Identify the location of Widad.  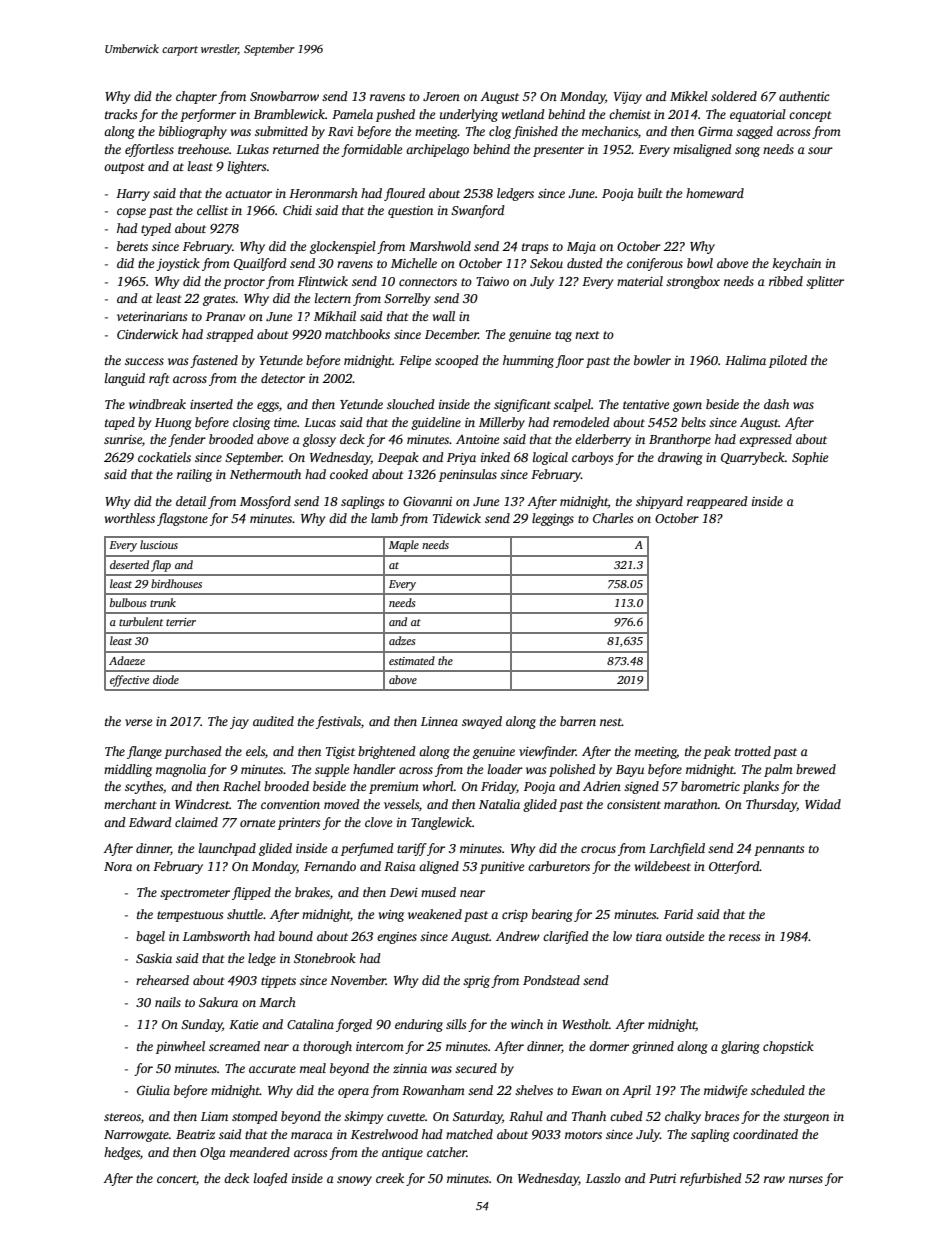
(823, 804).
